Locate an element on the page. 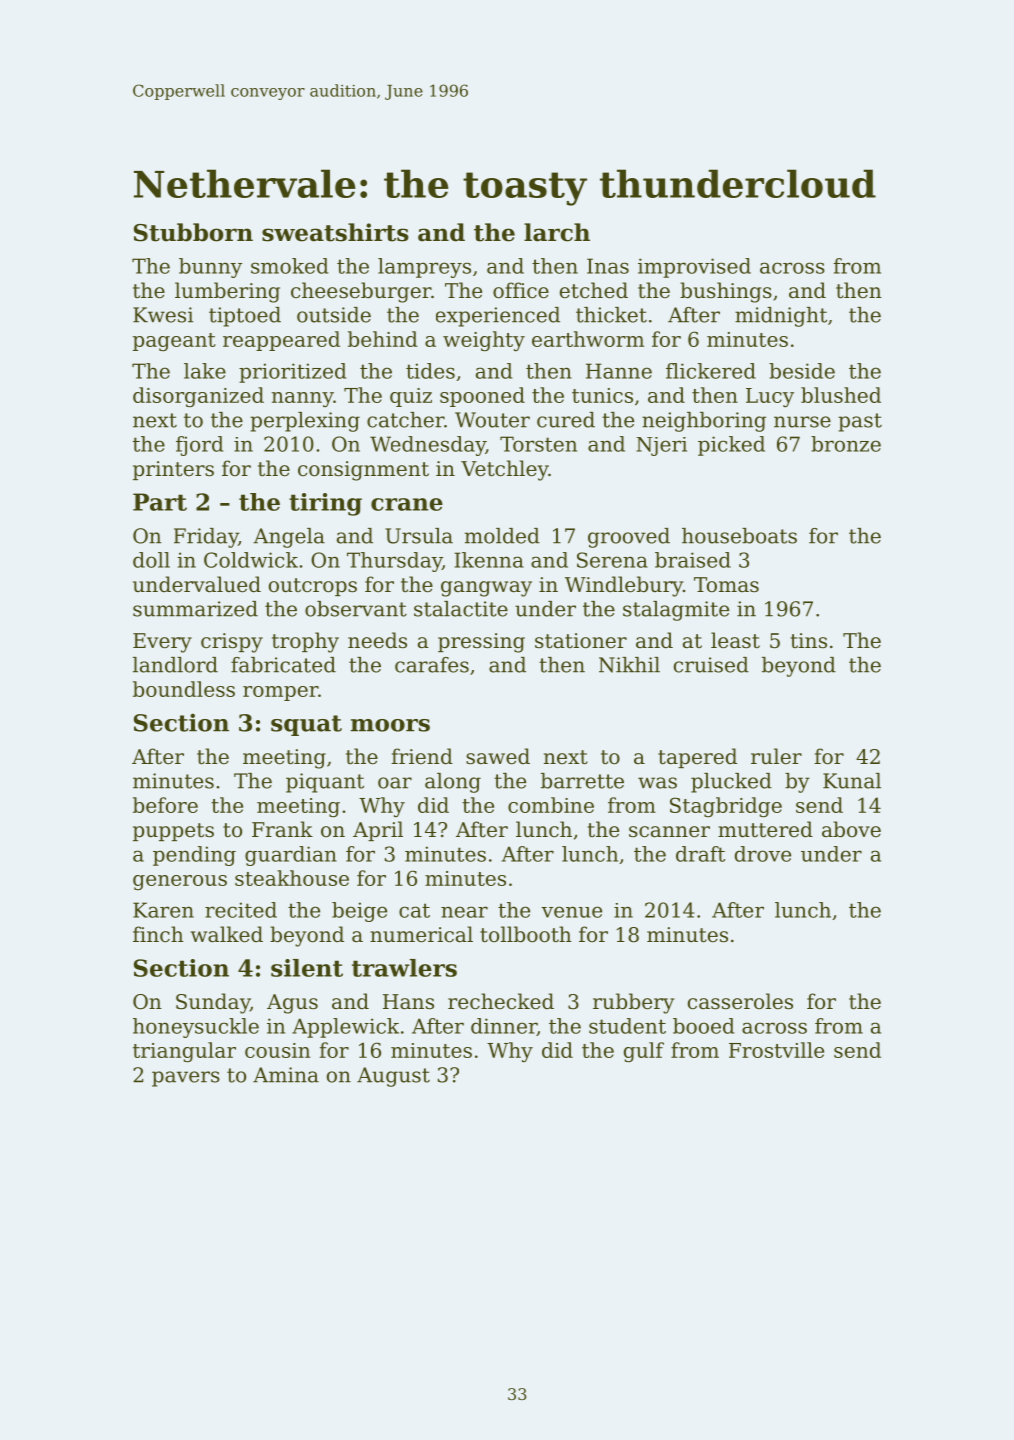 This image has width=1014, height=1440. pending is located at coordinates (194, 856).
